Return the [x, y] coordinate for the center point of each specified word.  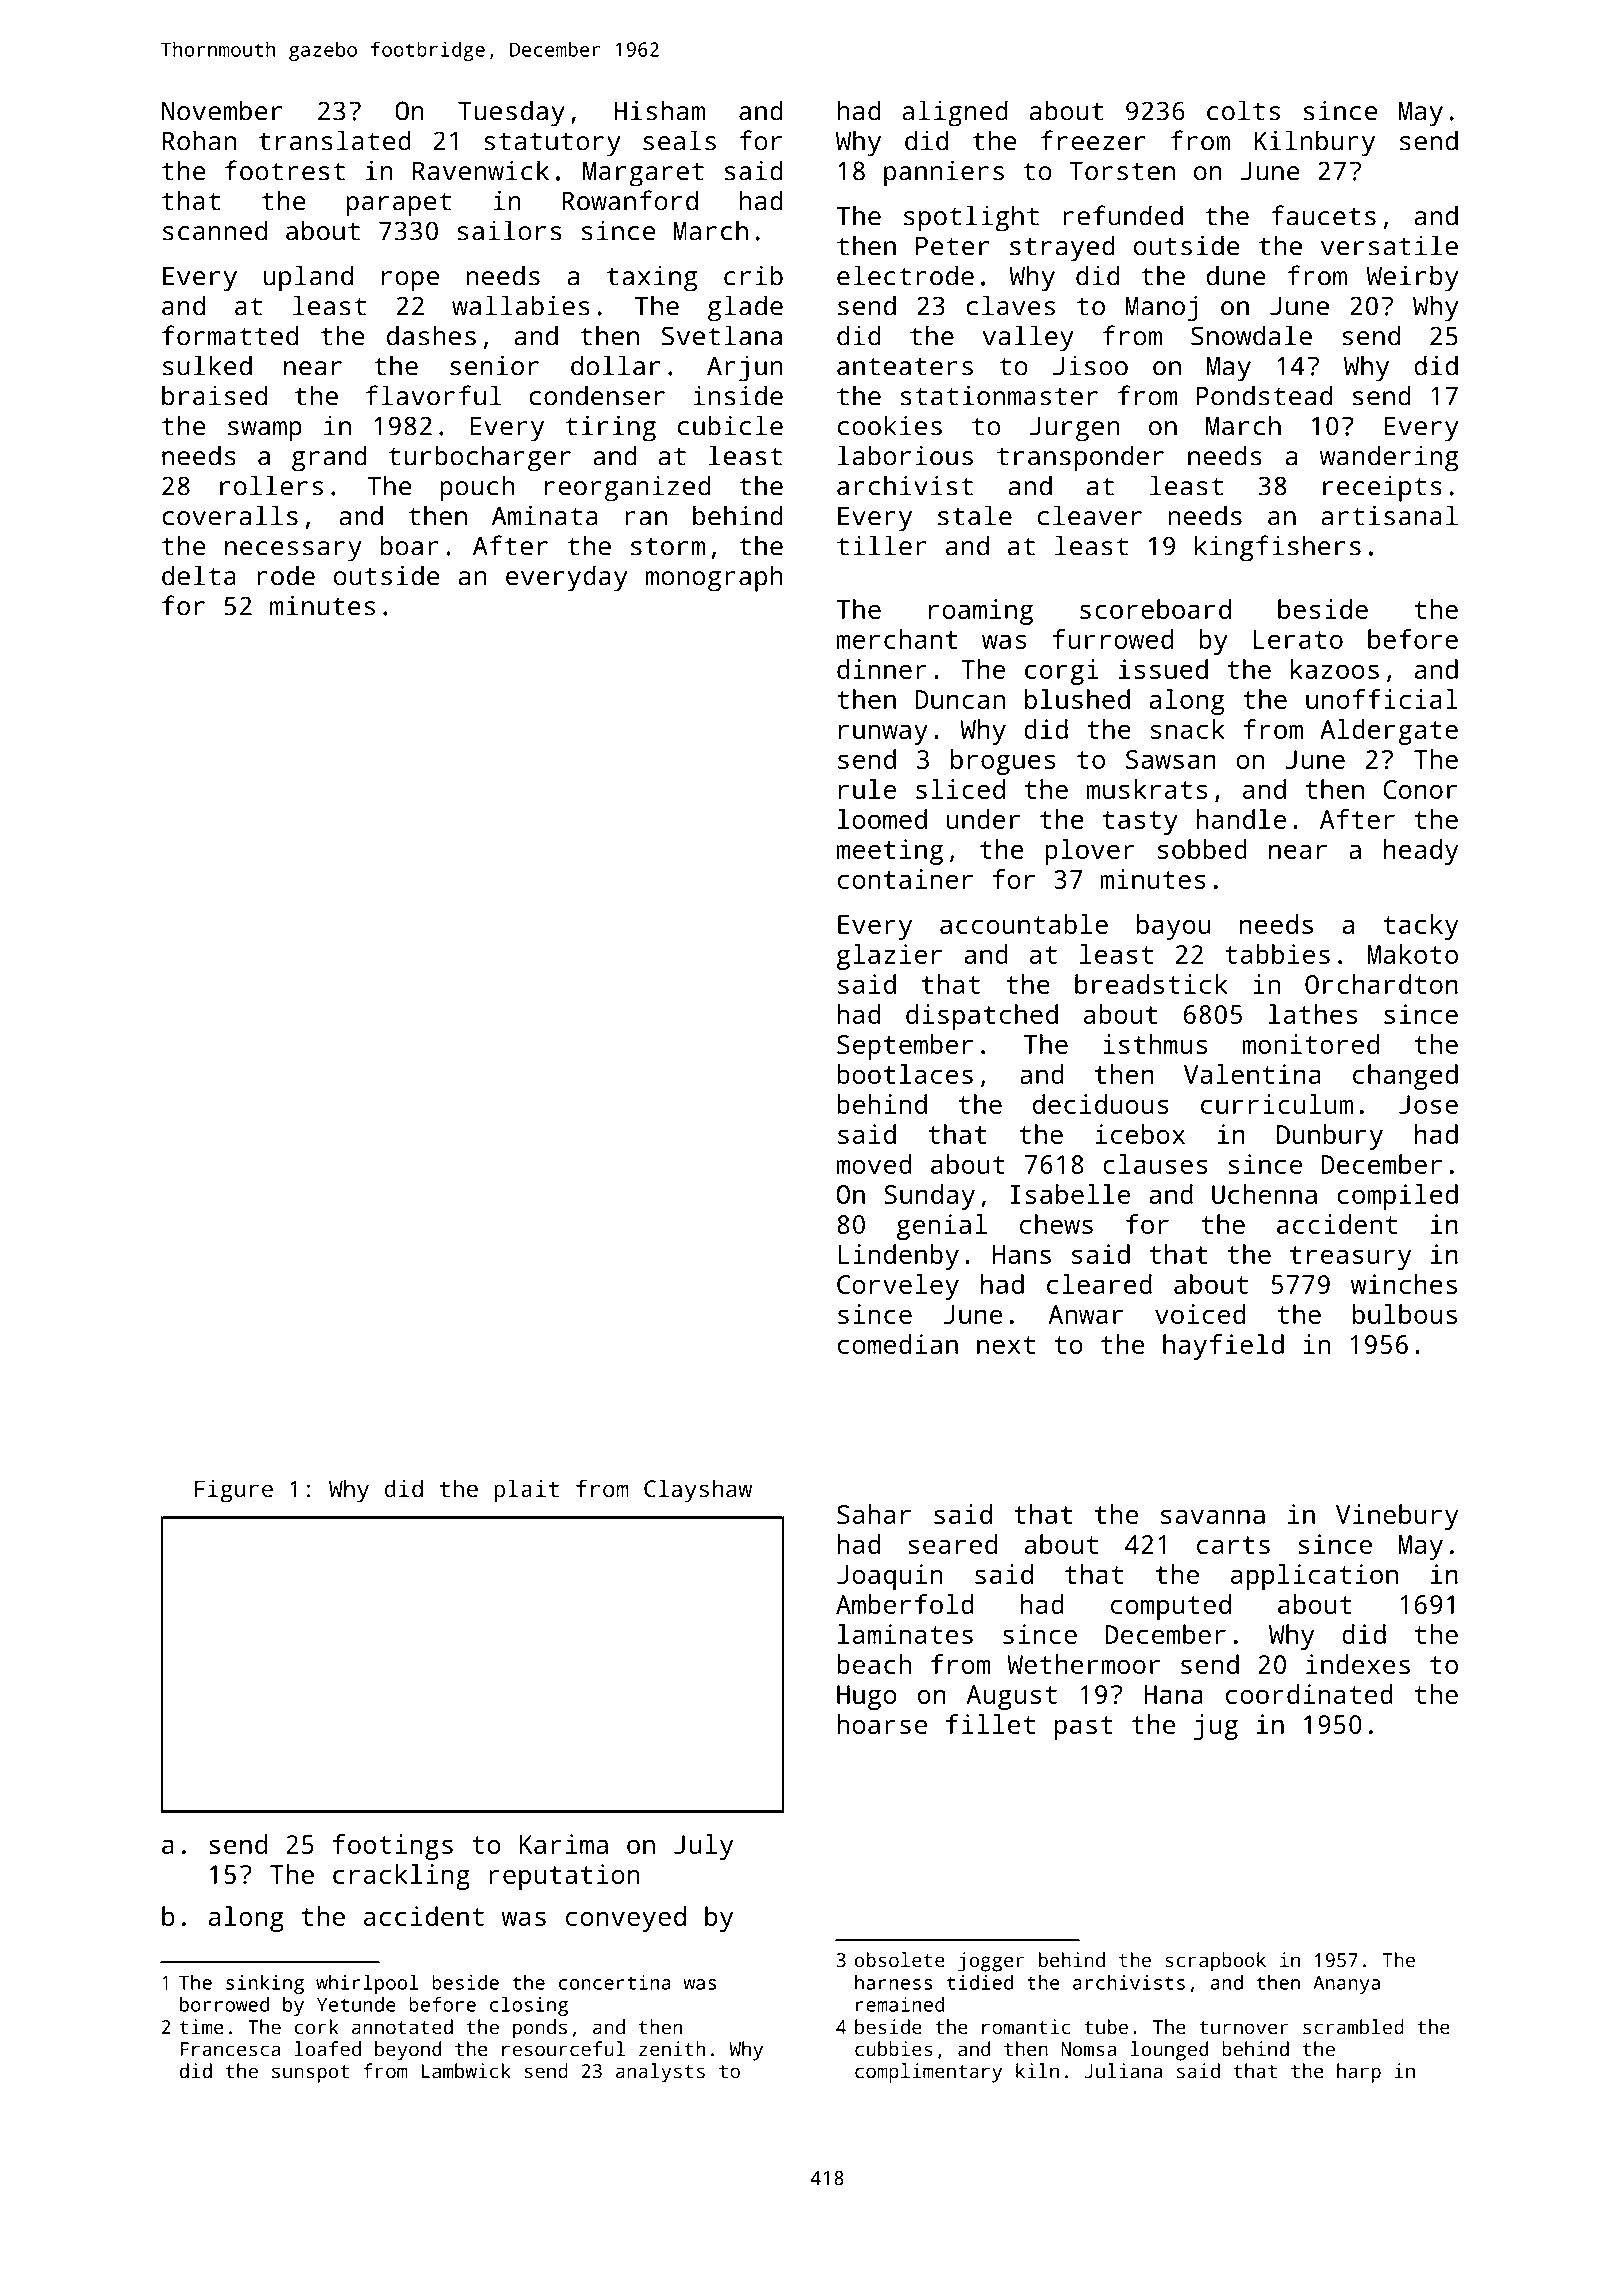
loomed [882, 819]
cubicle [730, 425]
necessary [293, 551]
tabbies [1277, 954]
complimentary [928, 2073]
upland [308, 278]
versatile [1389, 245]
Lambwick [466, 2071]
